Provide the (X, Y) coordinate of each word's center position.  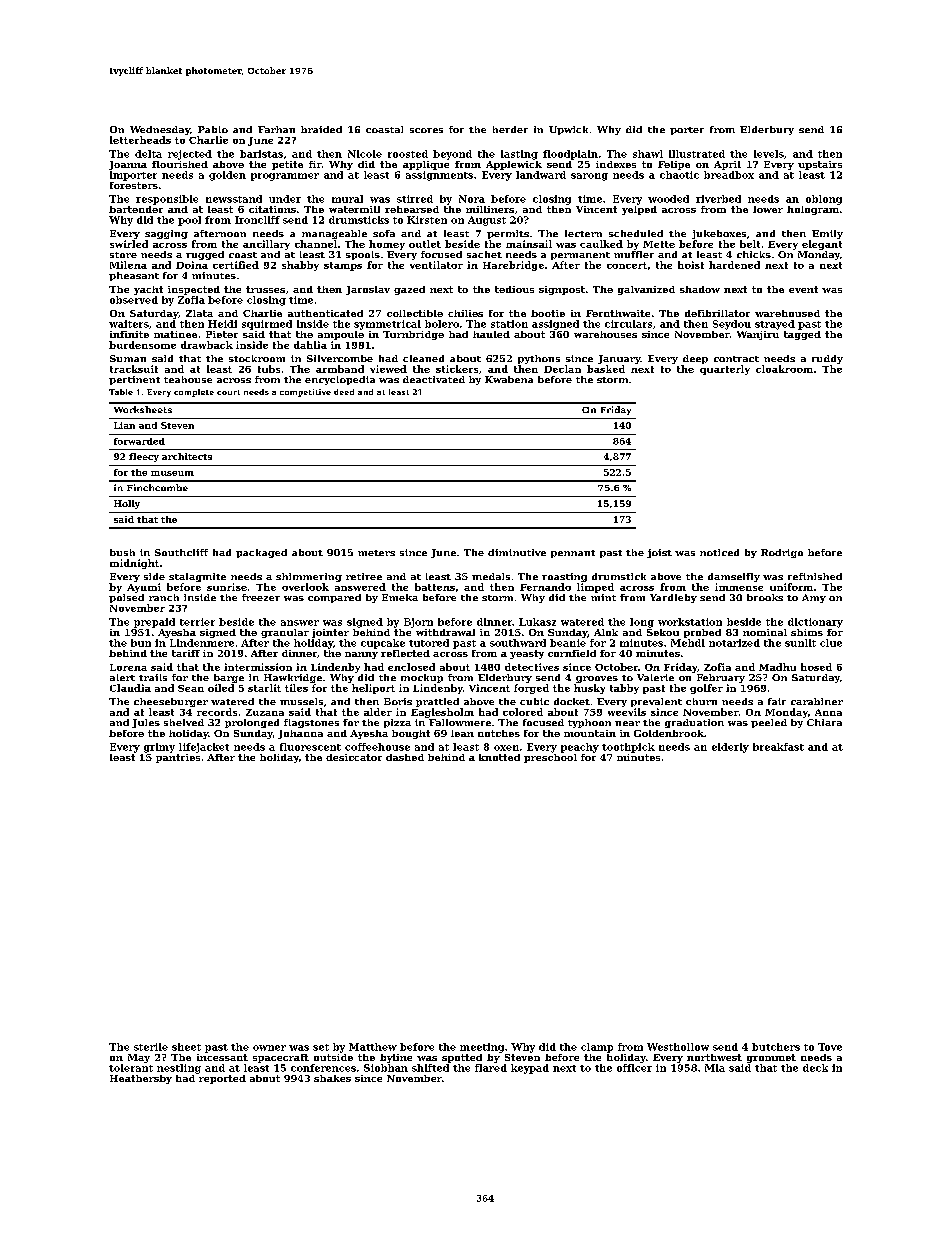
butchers (776, 1047)
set (321, 1047)
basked (606, 369)
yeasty (527, 654)
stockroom (257, 358)
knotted (499, 757)
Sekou (663, 632)
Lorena (128, 667)
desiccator (354, 757)
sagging (166, 234)
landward (541, 175)
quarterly (725, 370)
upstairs (820, 165)
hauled (491, 334)
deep (695, 359)
